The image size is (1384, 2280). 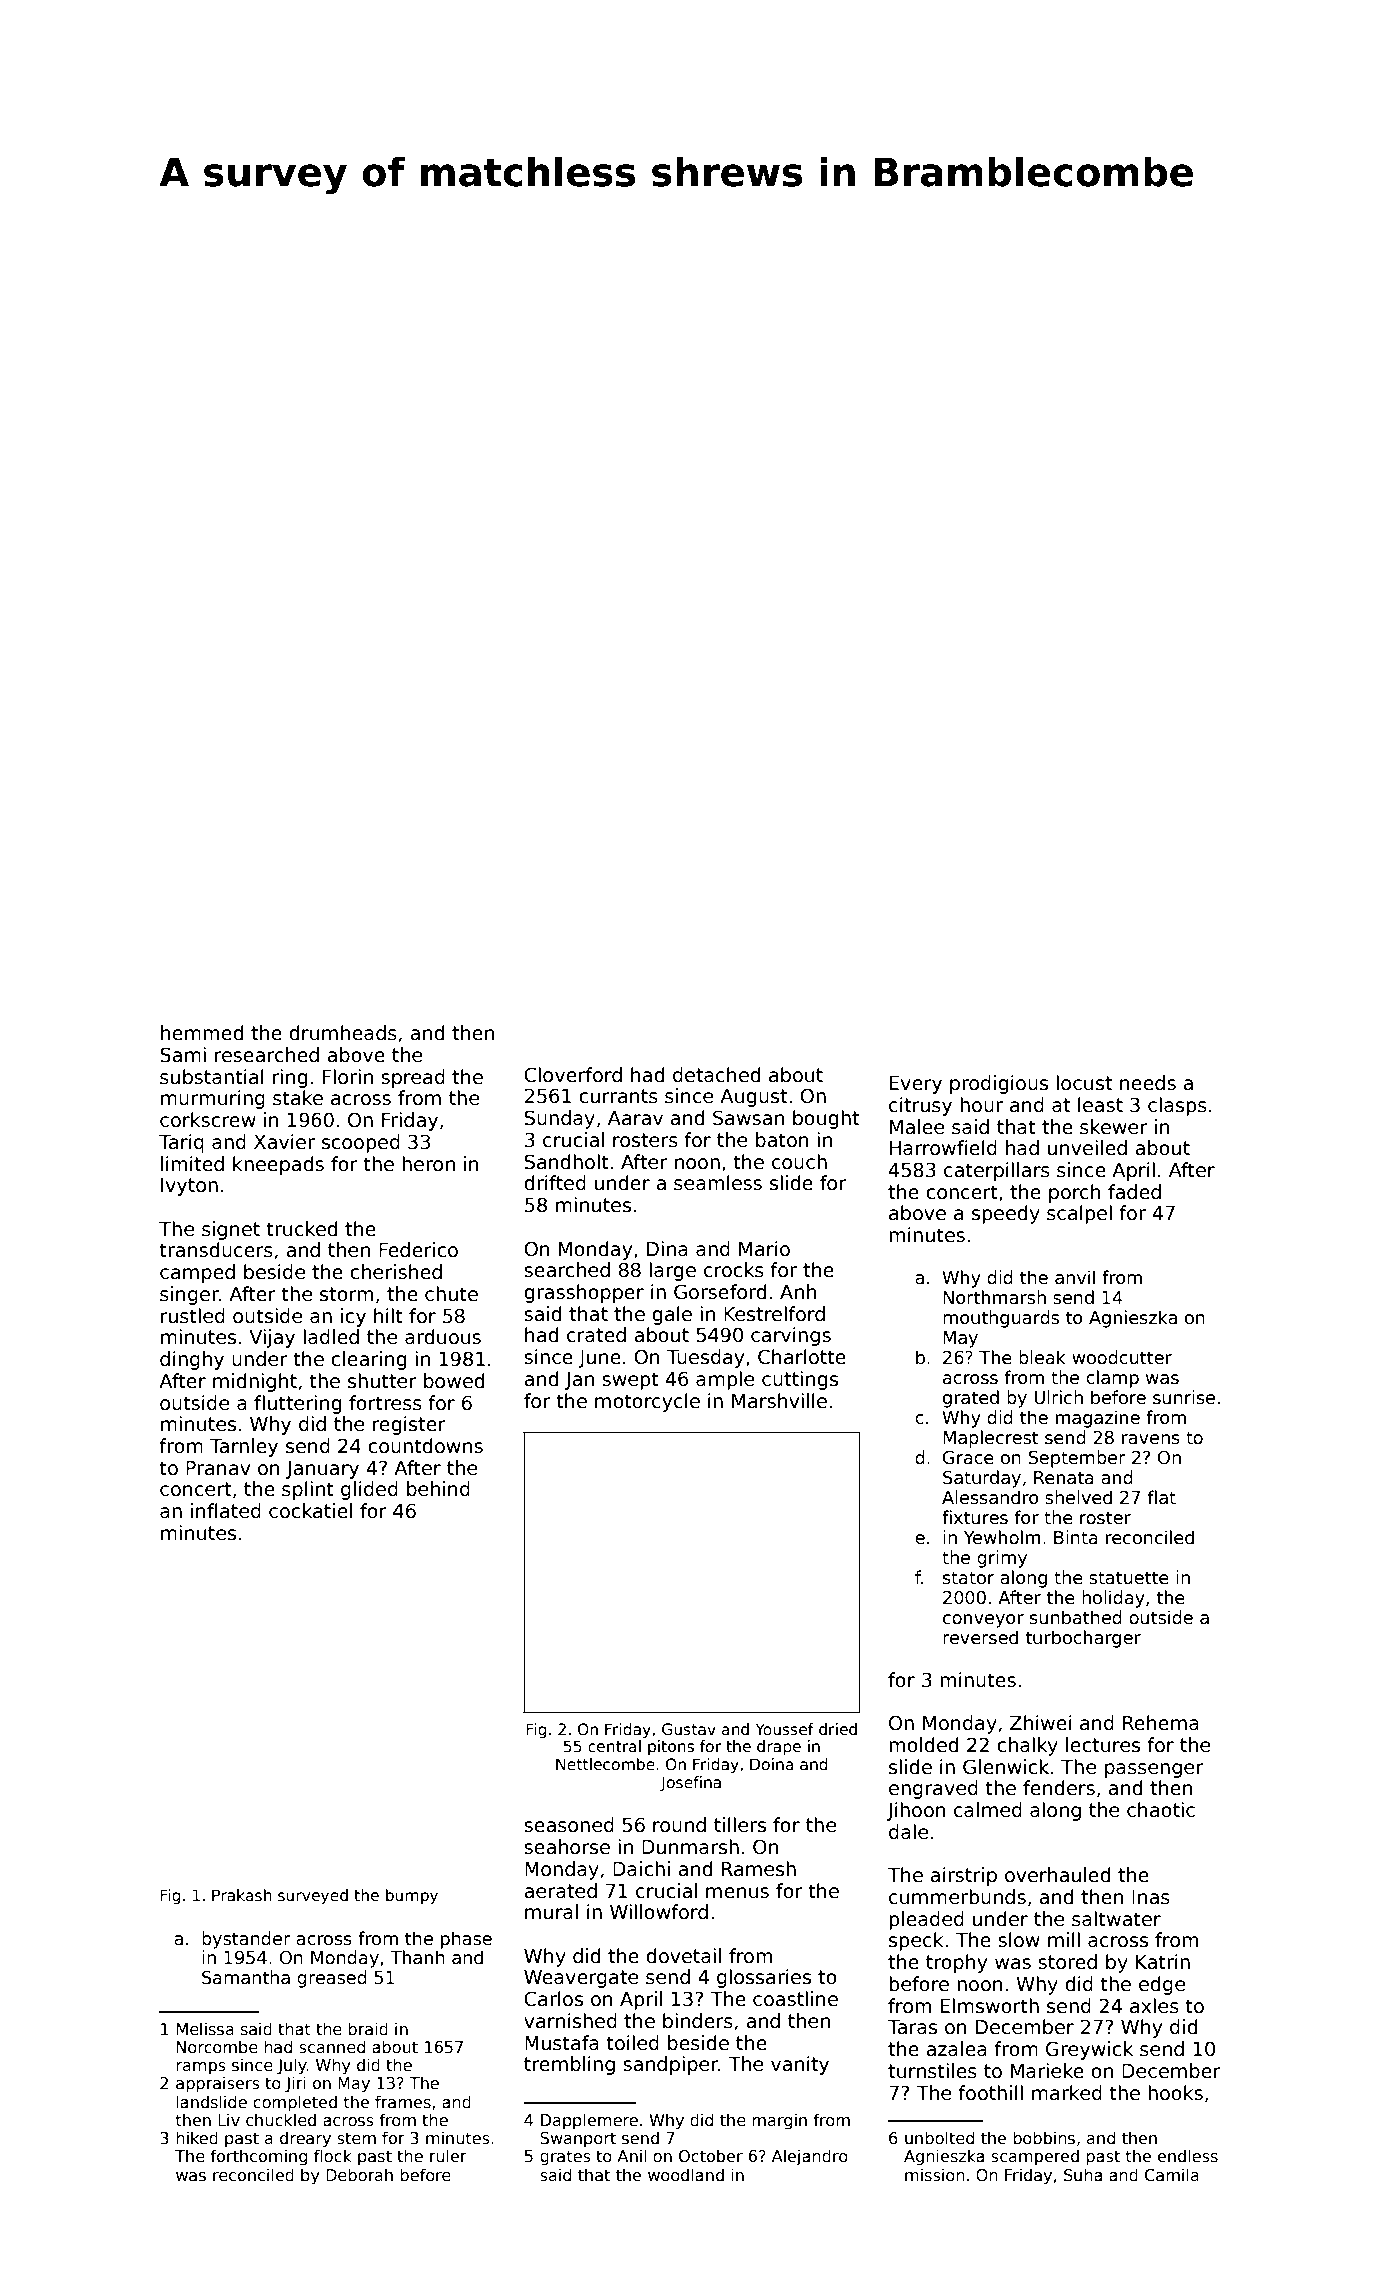 What do you see at coordinates (689, 1729) in the screenshot?
I see `Gustav` at bounding box center [689, 1729].
